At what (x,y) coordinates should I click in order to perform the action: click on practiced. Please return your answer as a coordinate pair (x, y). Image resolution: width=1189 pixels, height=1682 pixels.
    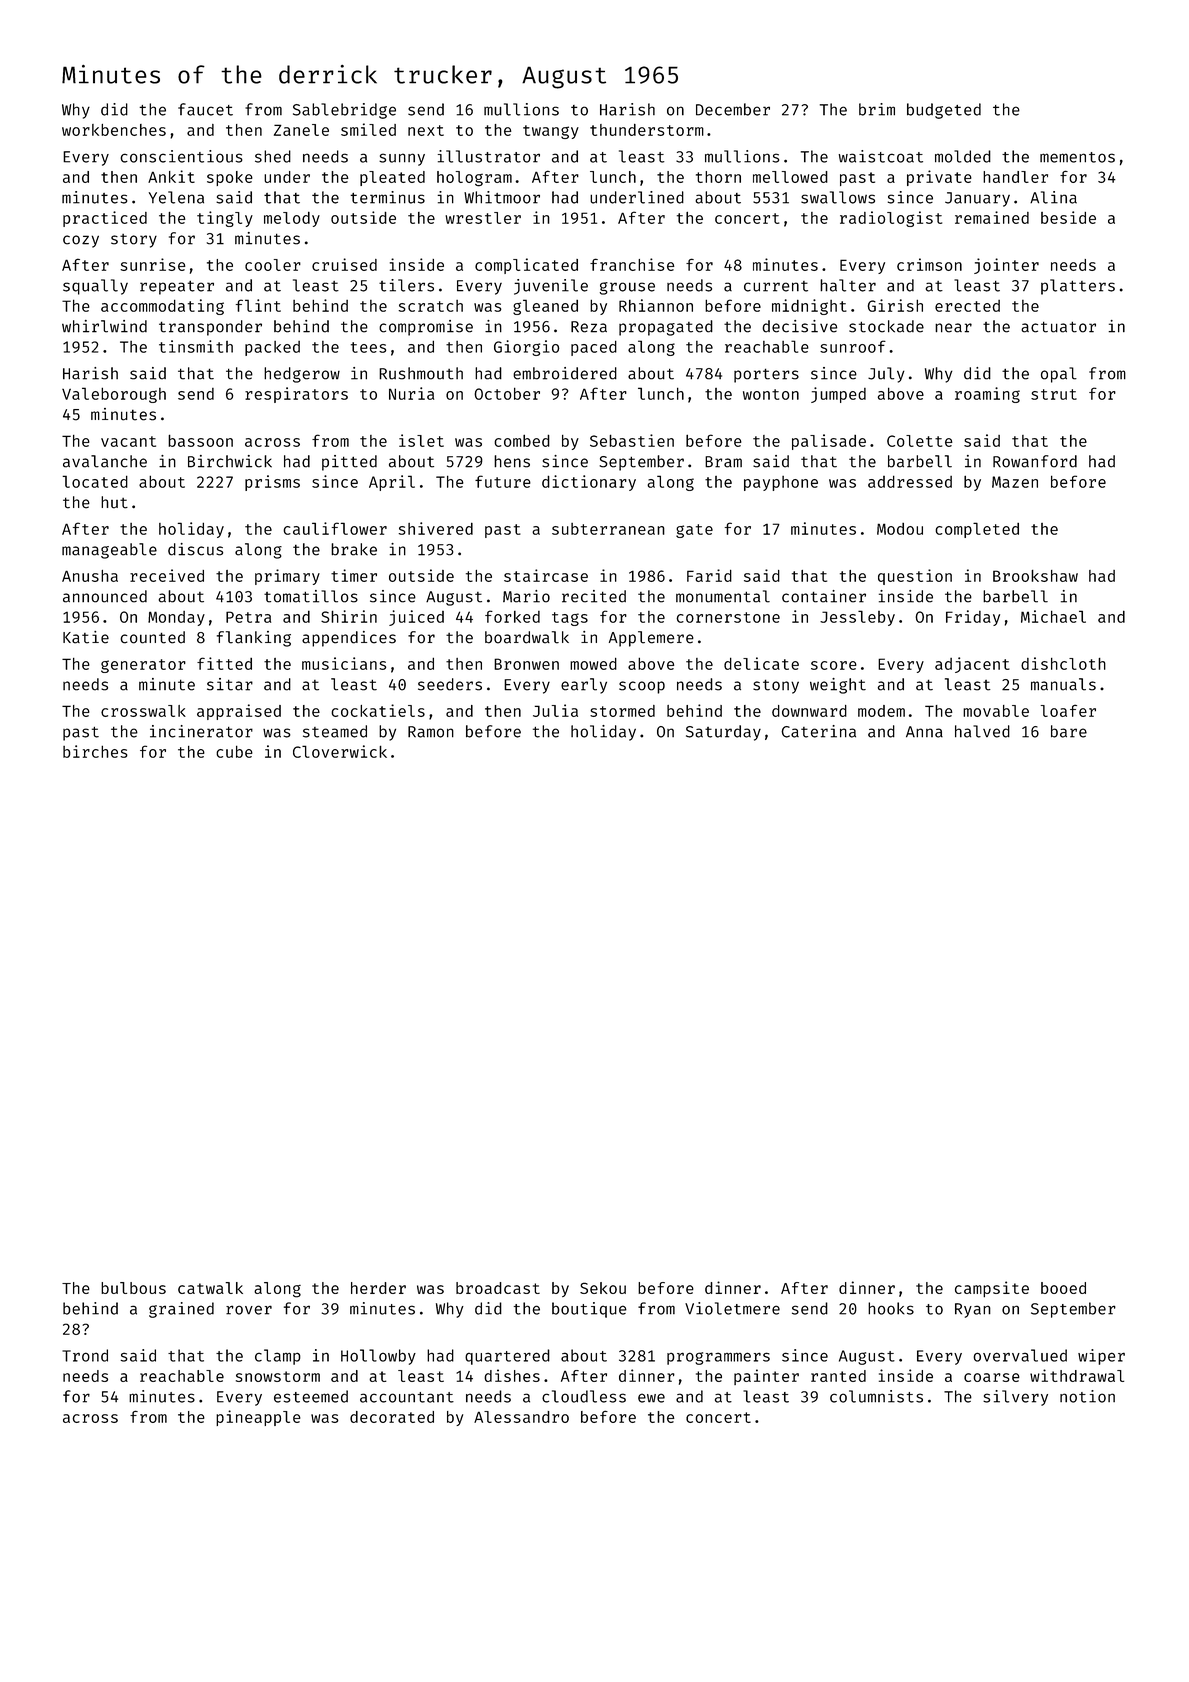
    Looking at the image, I should click on (105, 219).
